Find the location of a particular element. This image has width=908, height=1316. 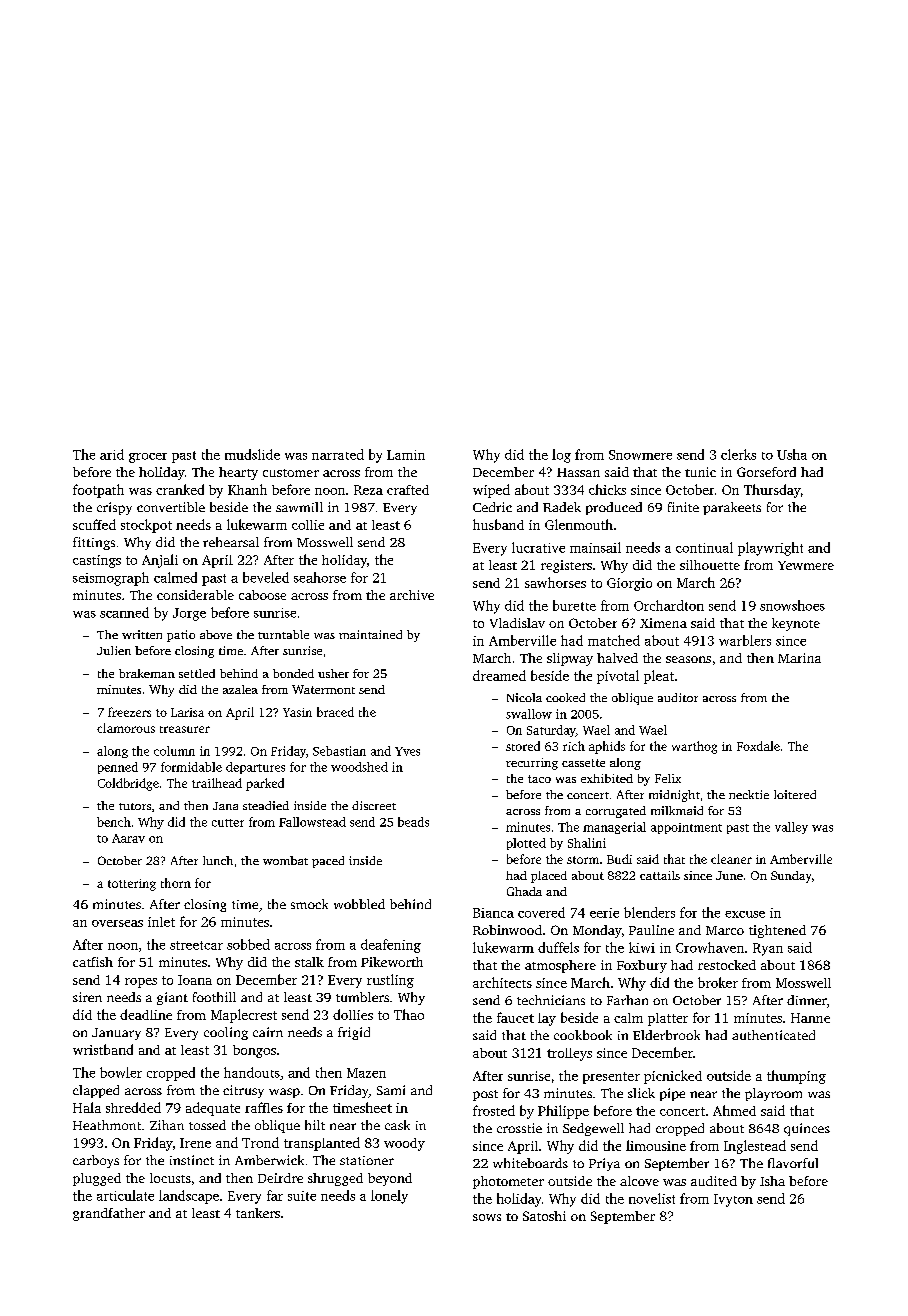

arid is located at coordinates (112, 454).
